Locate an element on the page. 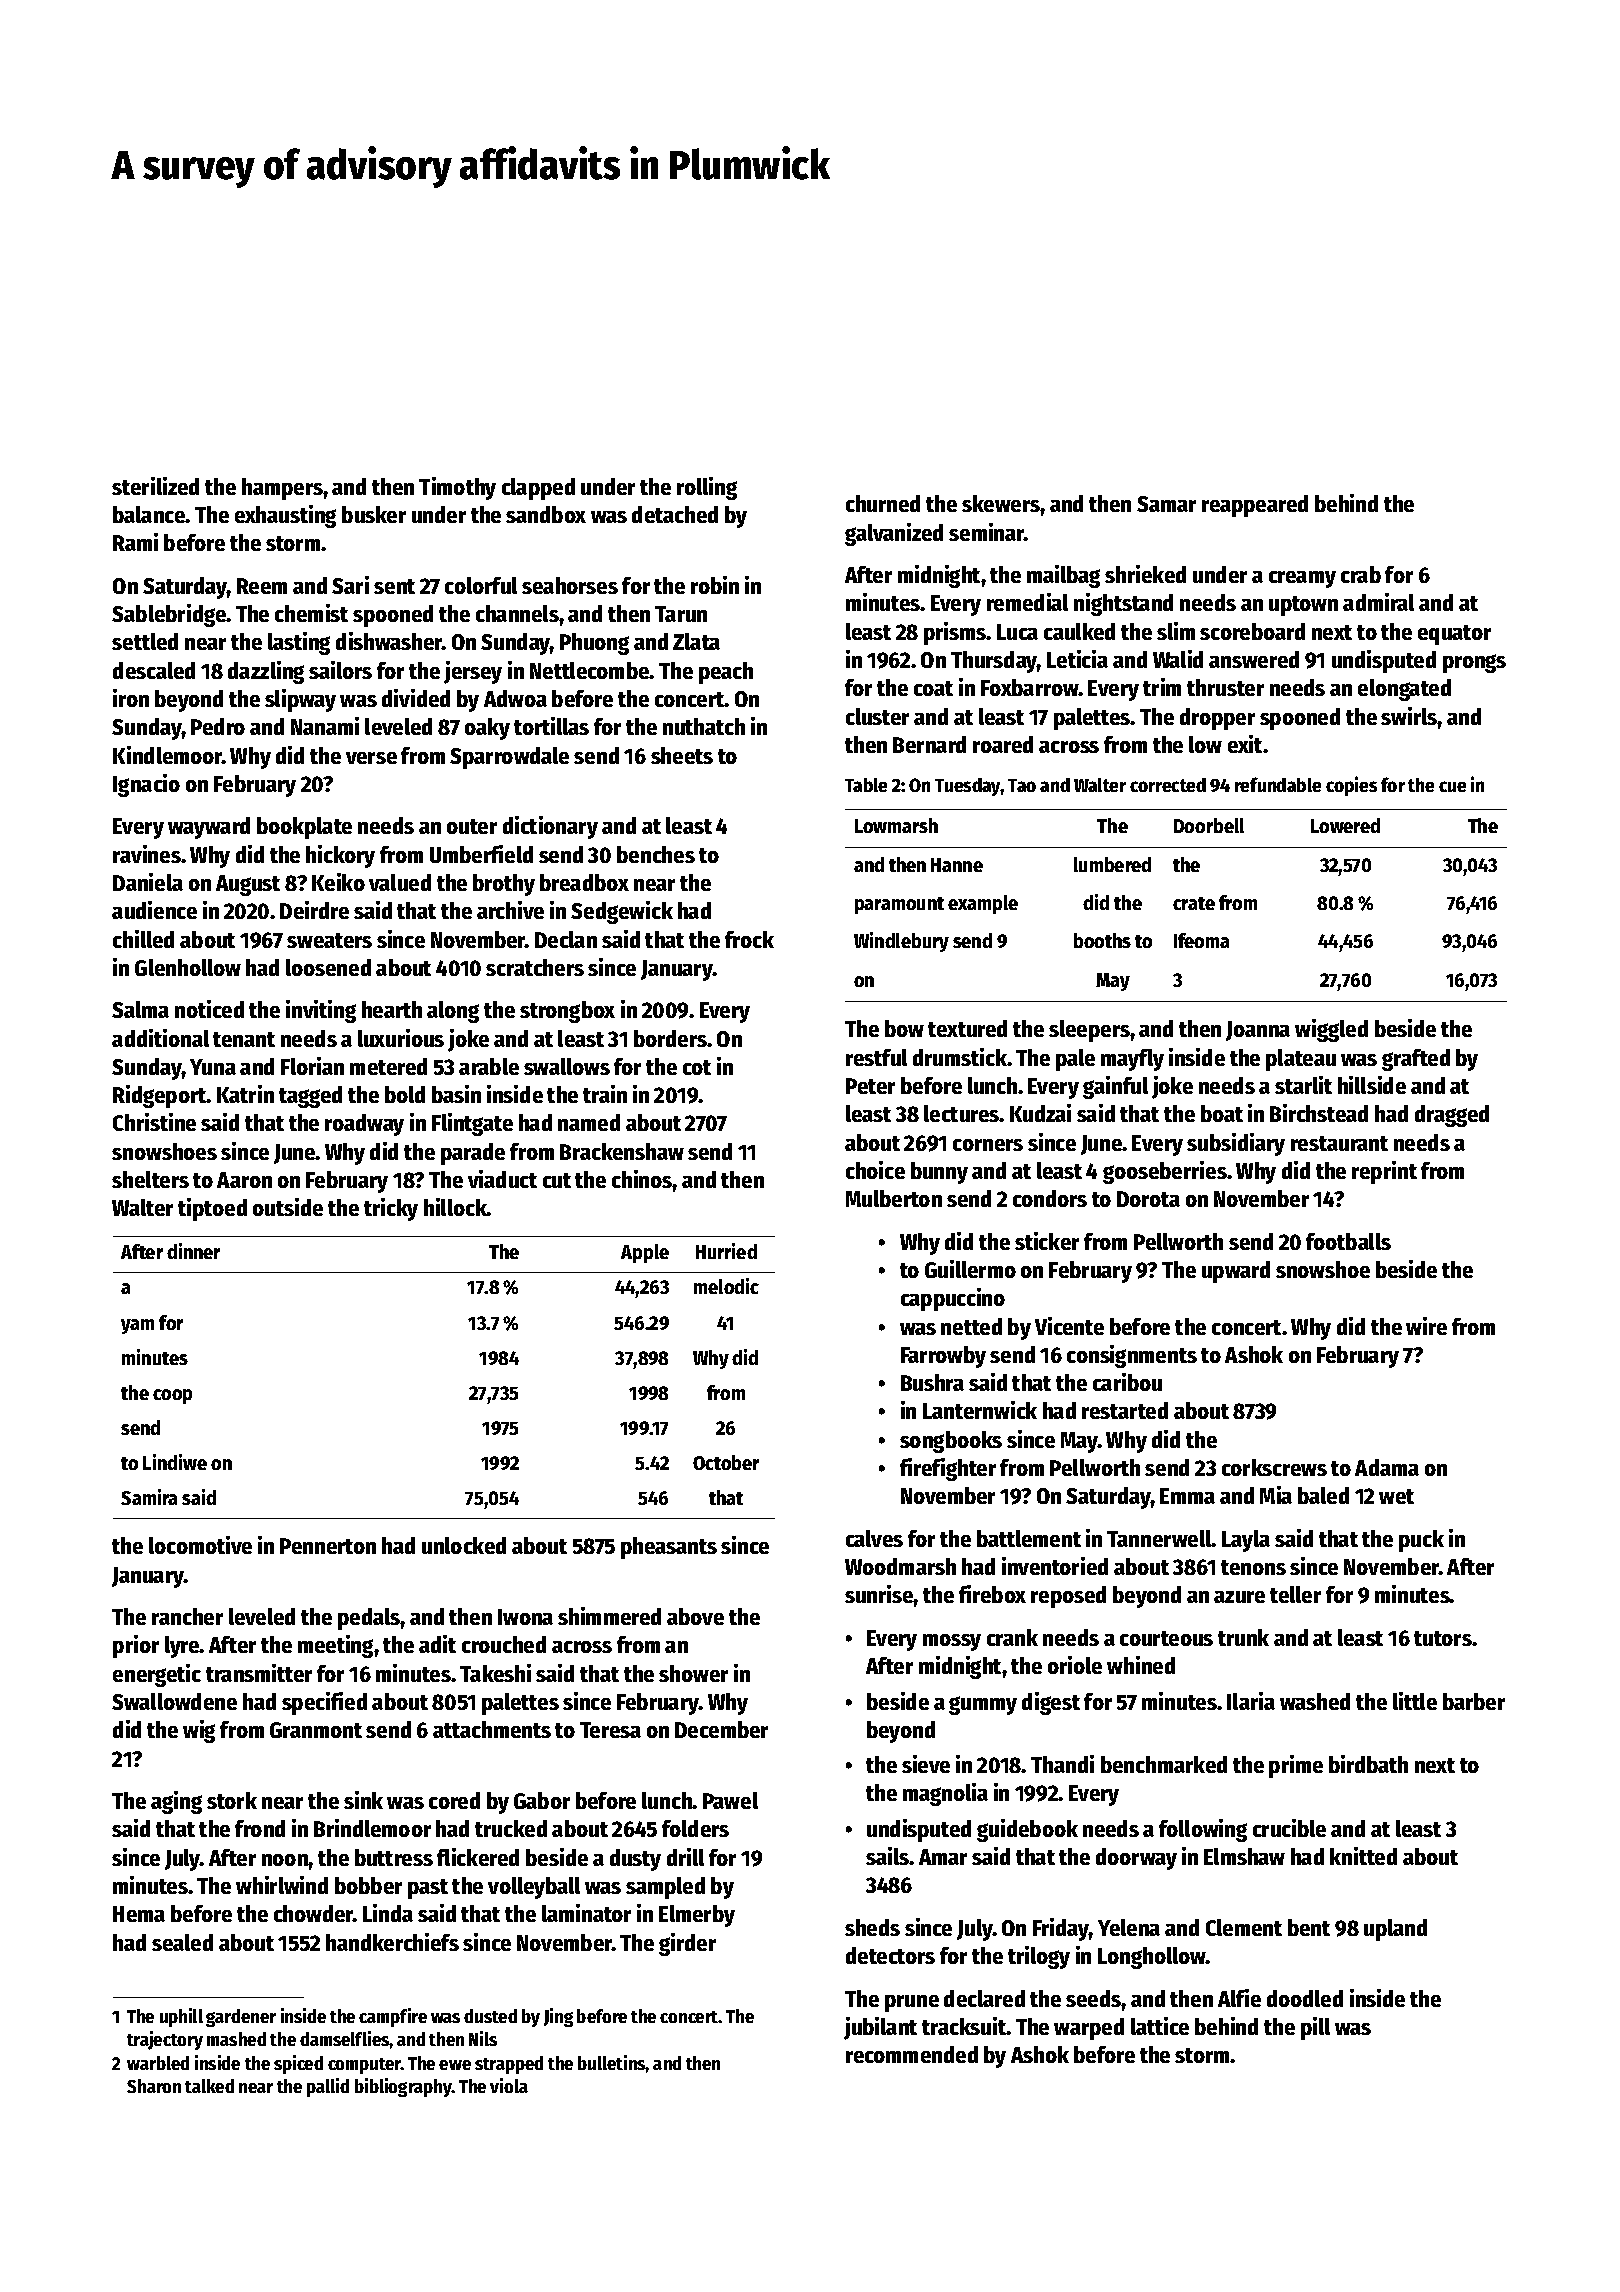  Lowmarsh is located at coordinates (896, 825).
